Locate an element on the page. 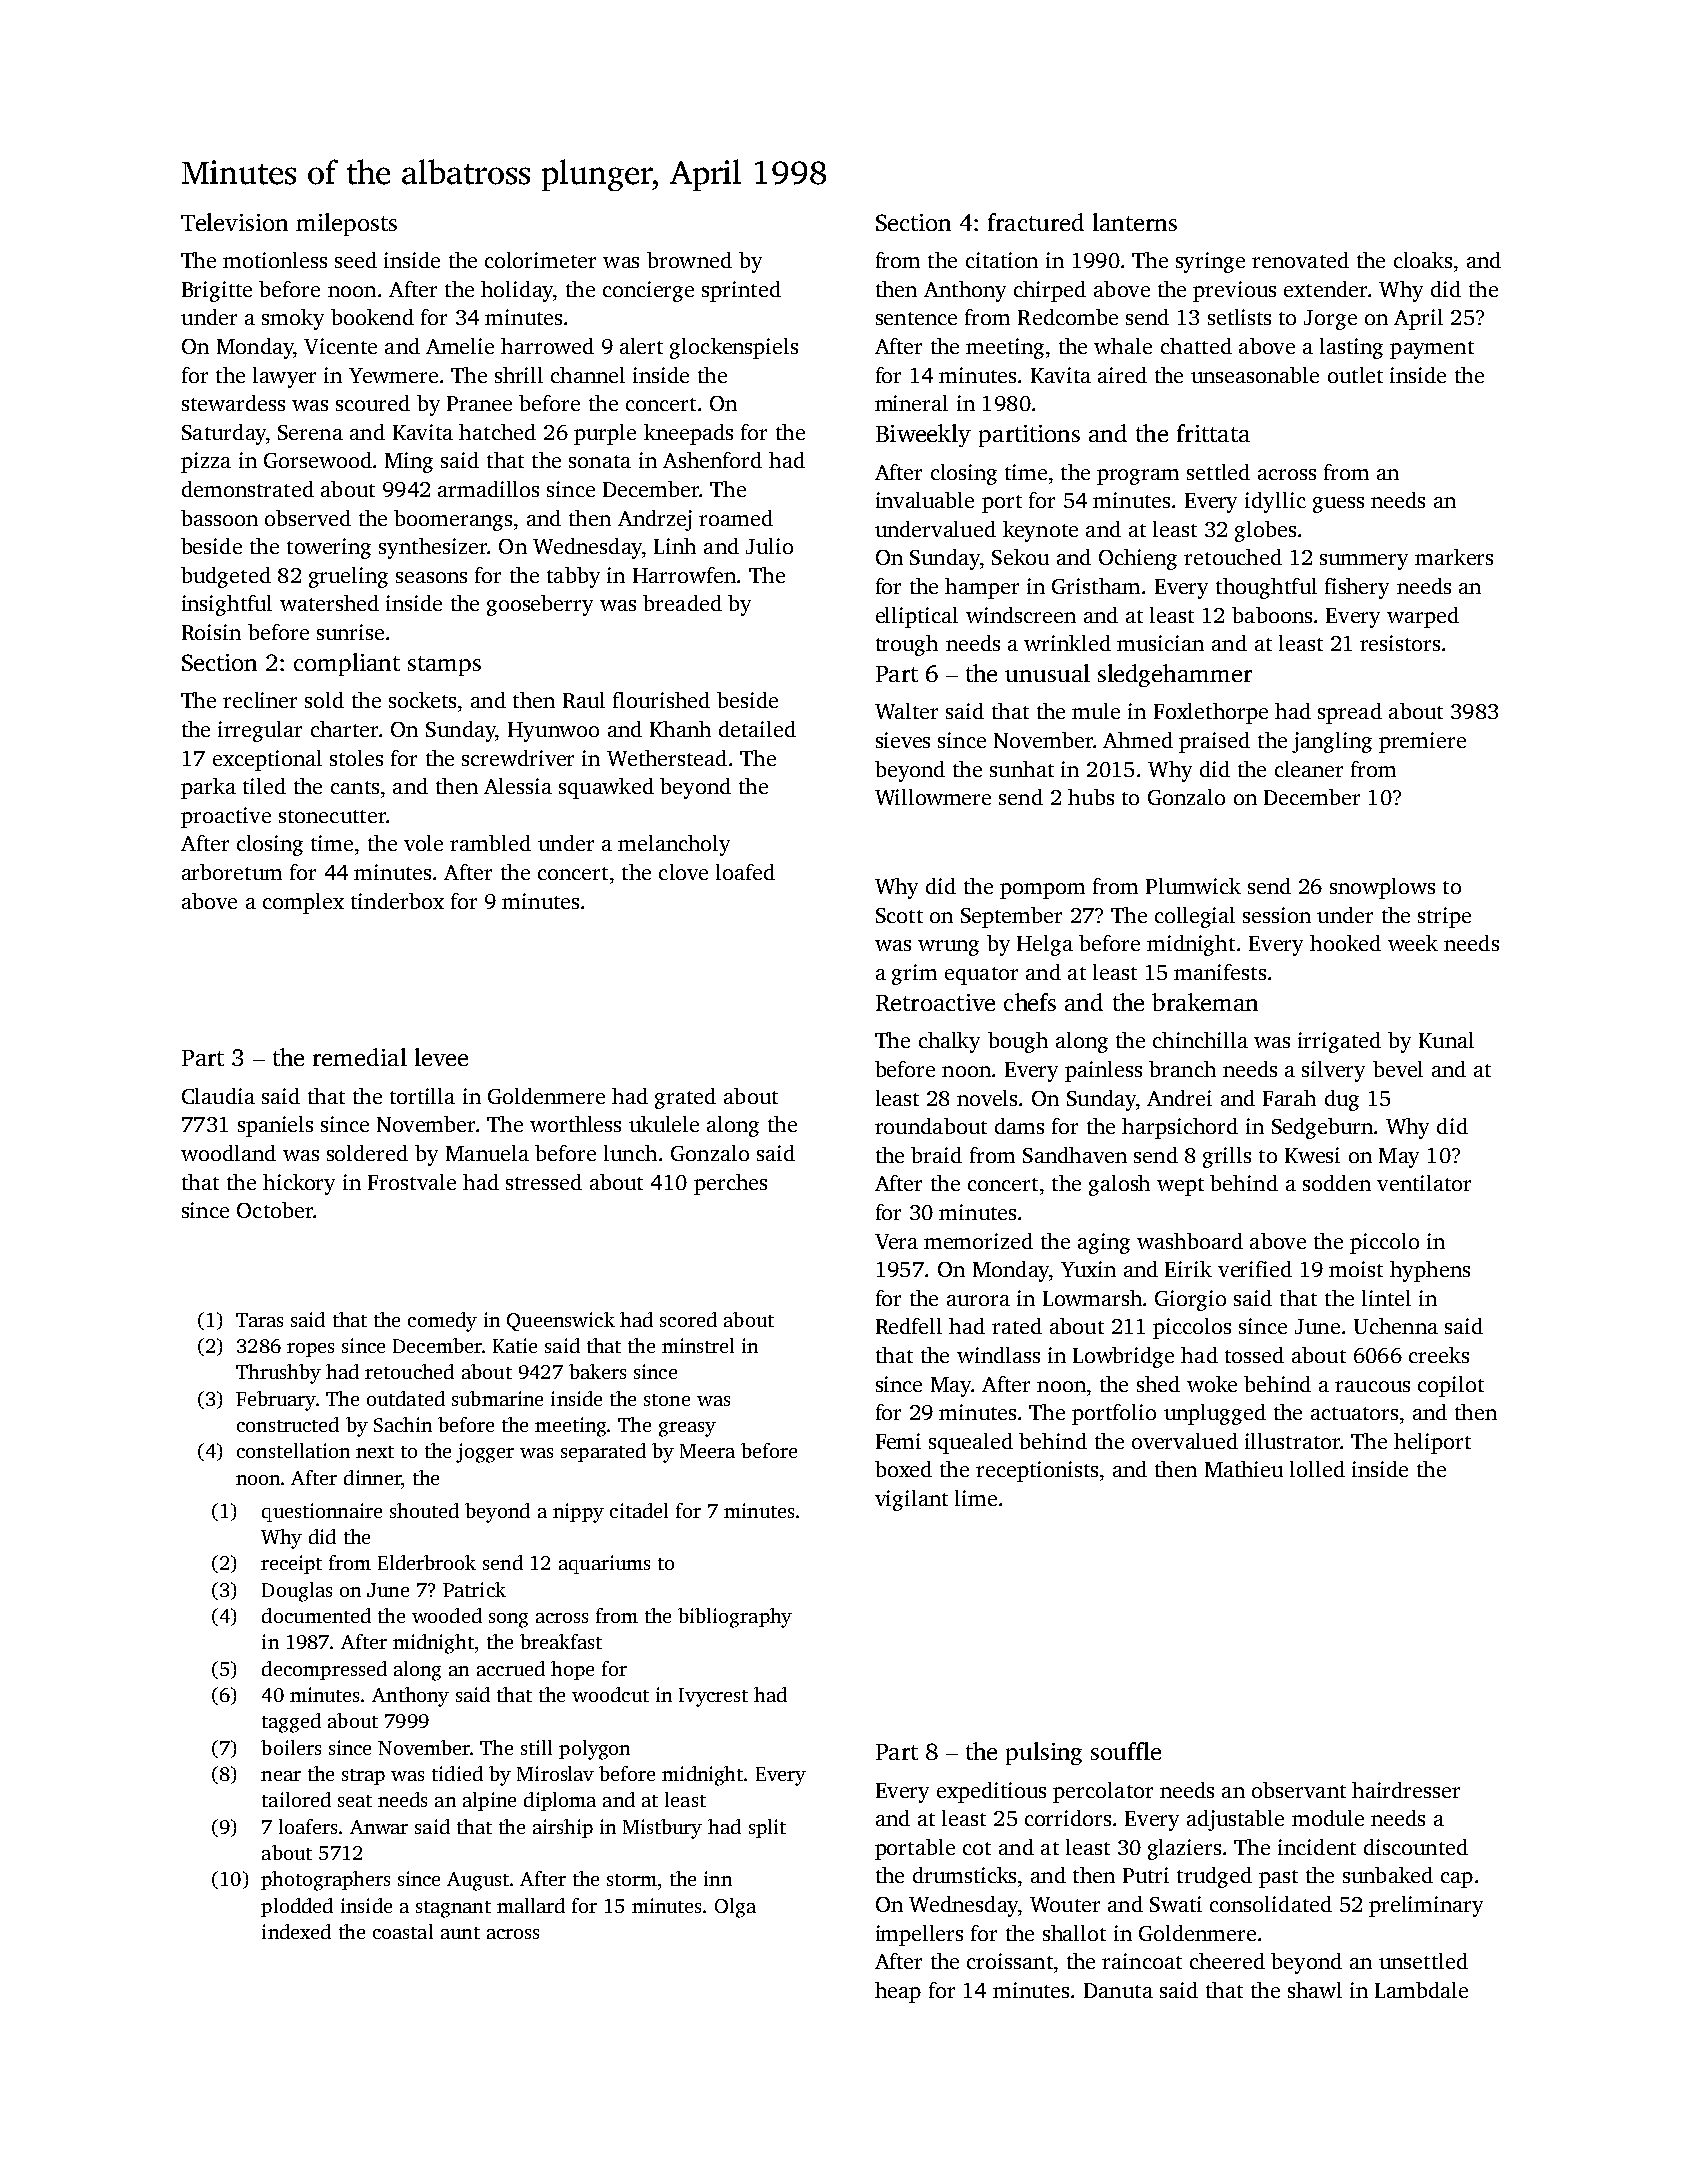 The height and width of the page is (2178, 1683). spread is located at coordinates (1350, 713).
